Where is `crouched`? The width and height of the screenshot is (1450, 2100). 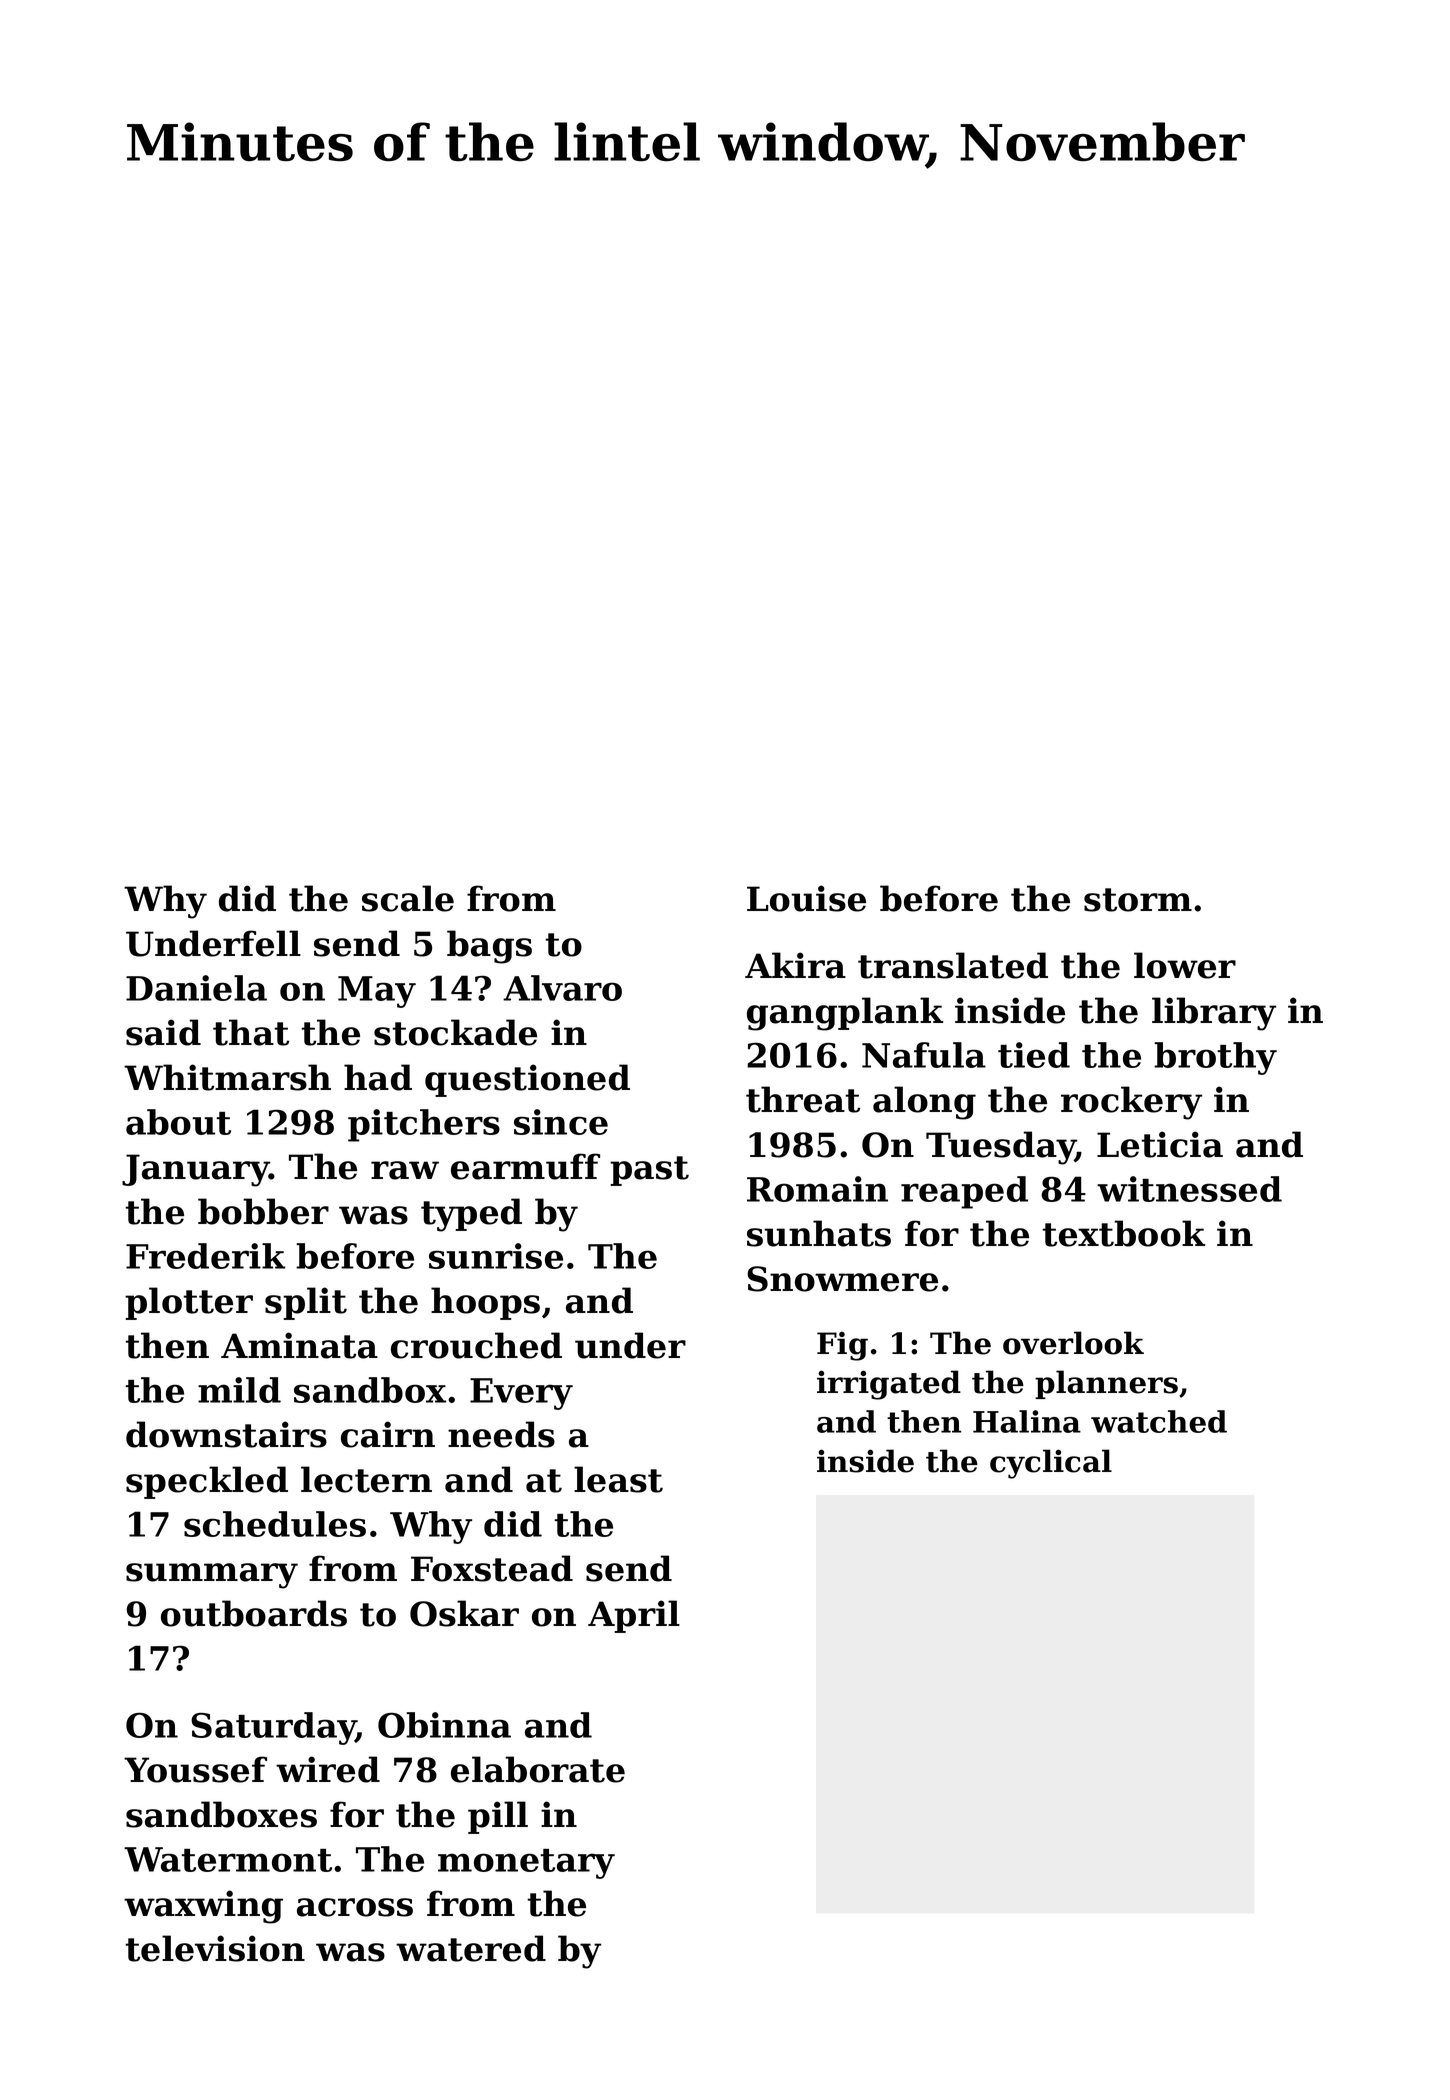
crouched is located at coordinates (476, 1345).
